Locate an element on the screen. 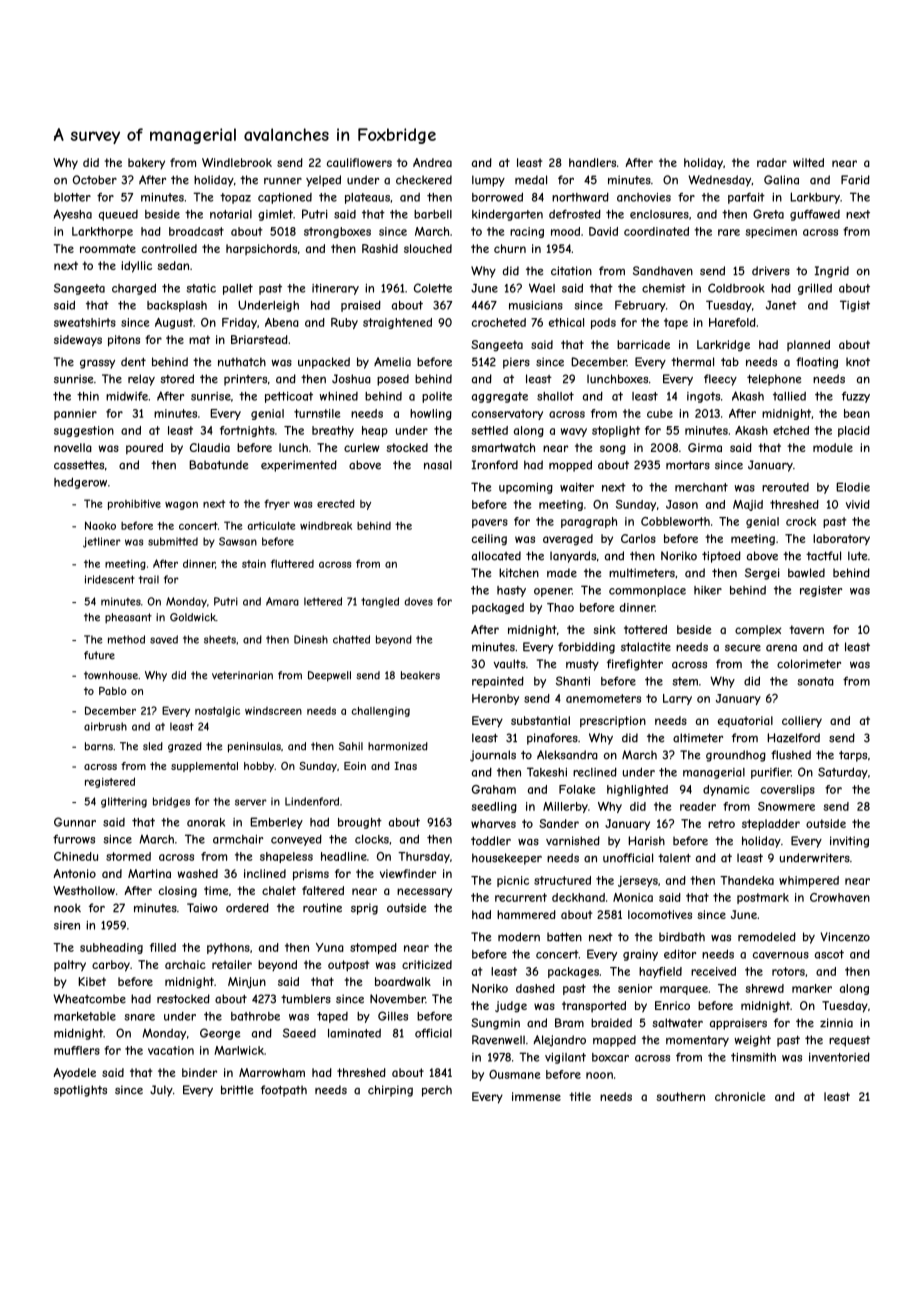 The width and height of the screenshot is (924, 1308). July is located at coordinates (161, 1091).
